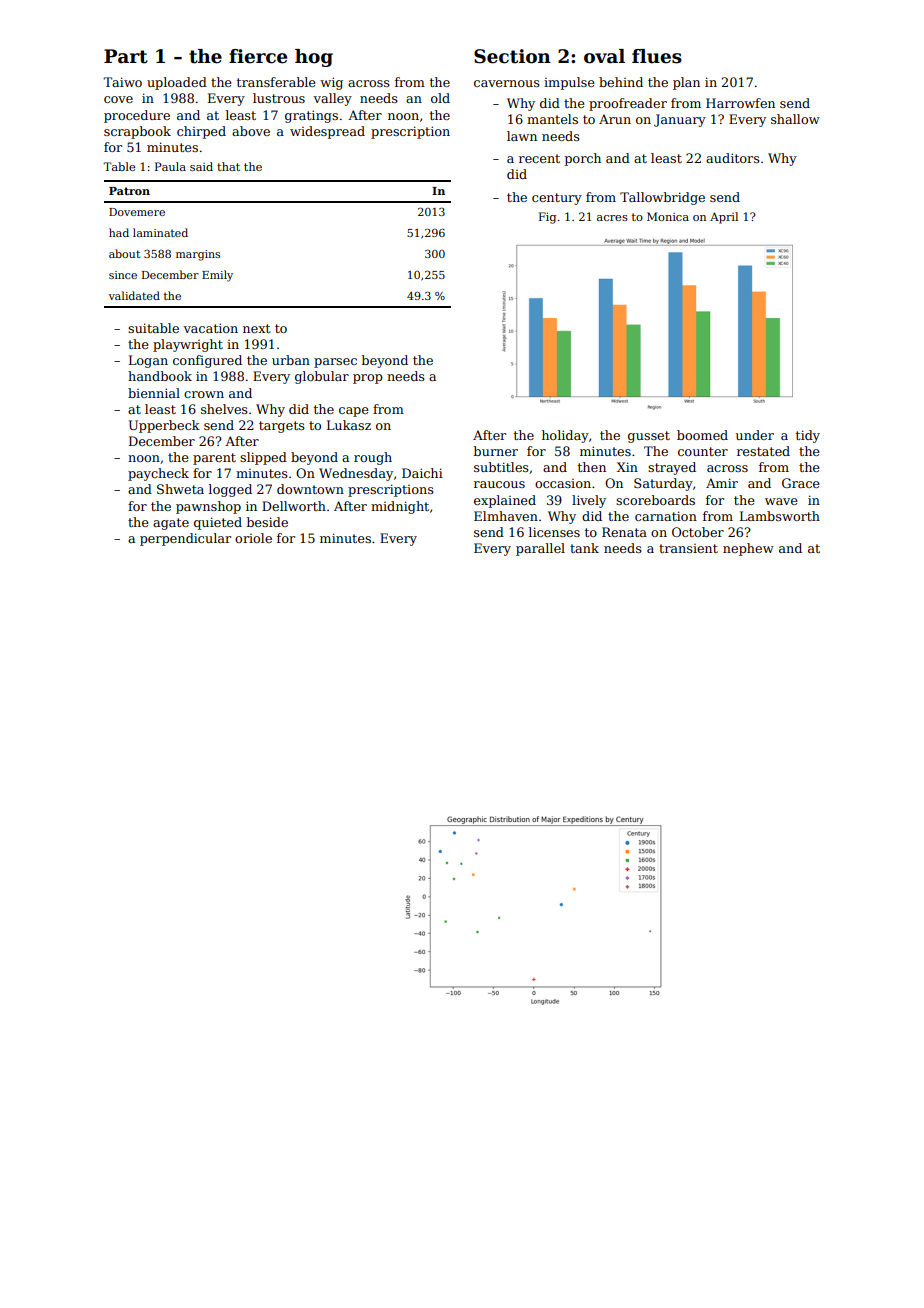 Image resolution: width=924 pixels, height=1308 pixels. What do you see at coordinates (185, 539) in the image?
I see `perpendicular` at bounding box center [185, 539].
